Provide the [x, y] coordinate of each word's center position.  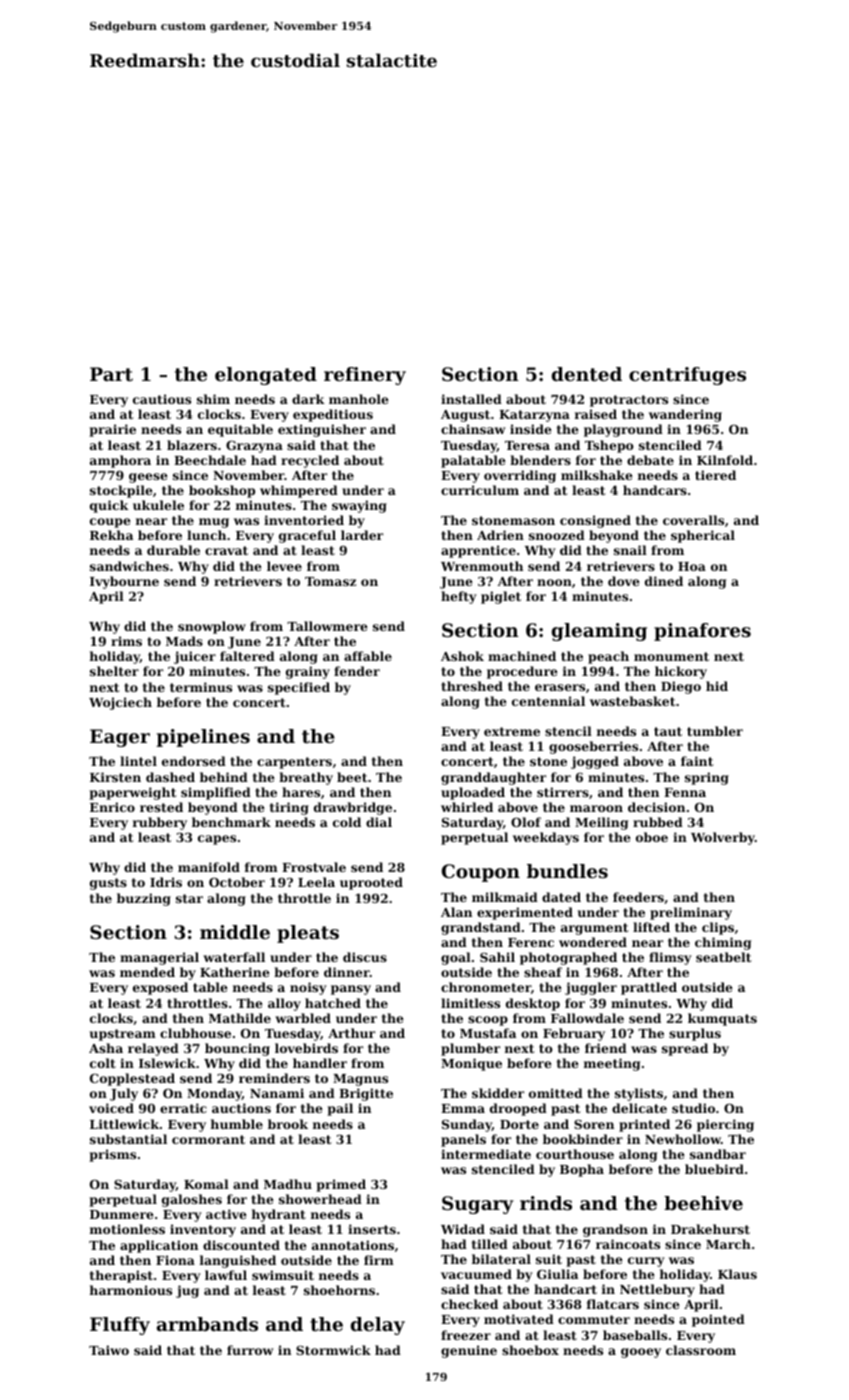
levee [284, 566]
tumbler [715, 731]
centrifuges [687, 376]
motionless [127, 1229]
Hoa [692, 566]
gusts [108, 884]
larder [362, 535]
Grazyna [254, 446]
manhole [359, 399]
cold [347, 822]
